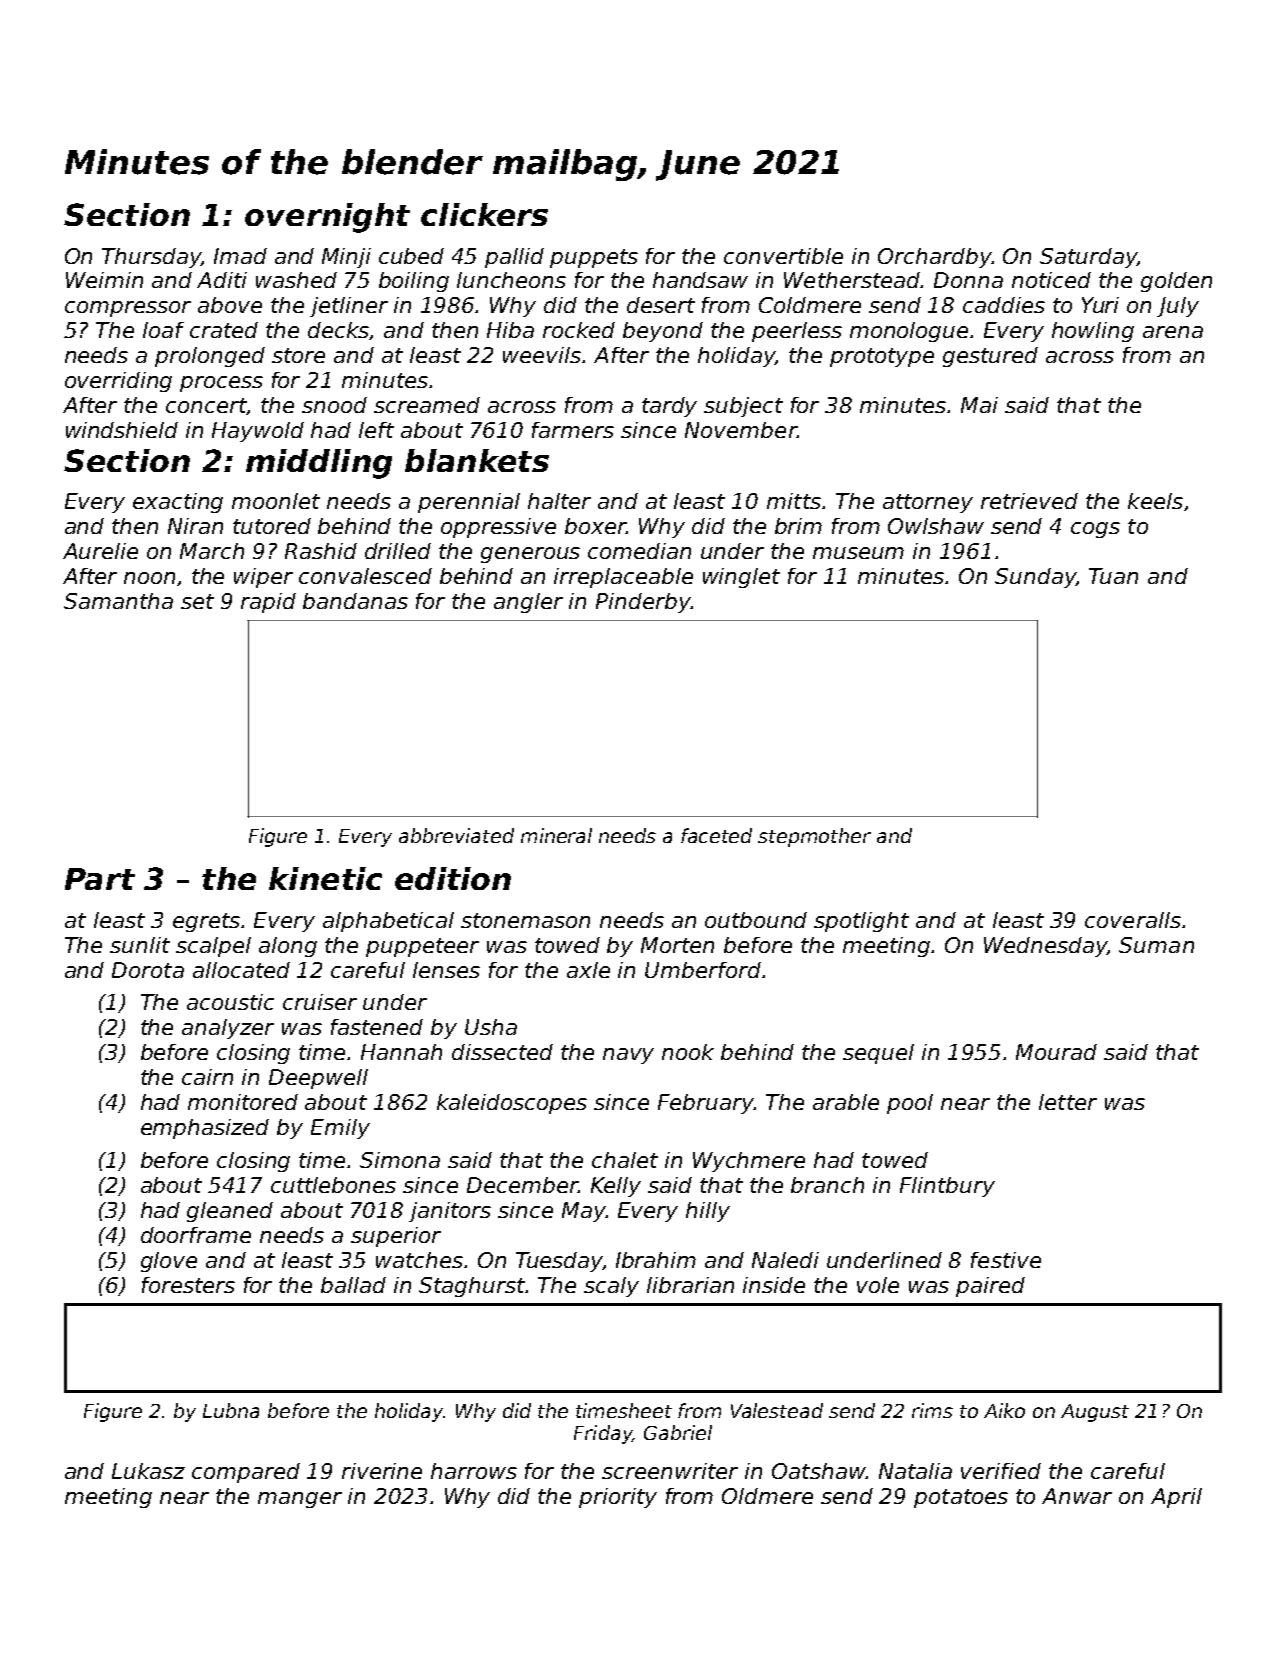  What do you see at coordinates (388, 922) in the screenshot?
I see `alphabetical` at bounding box center [388, 922].
